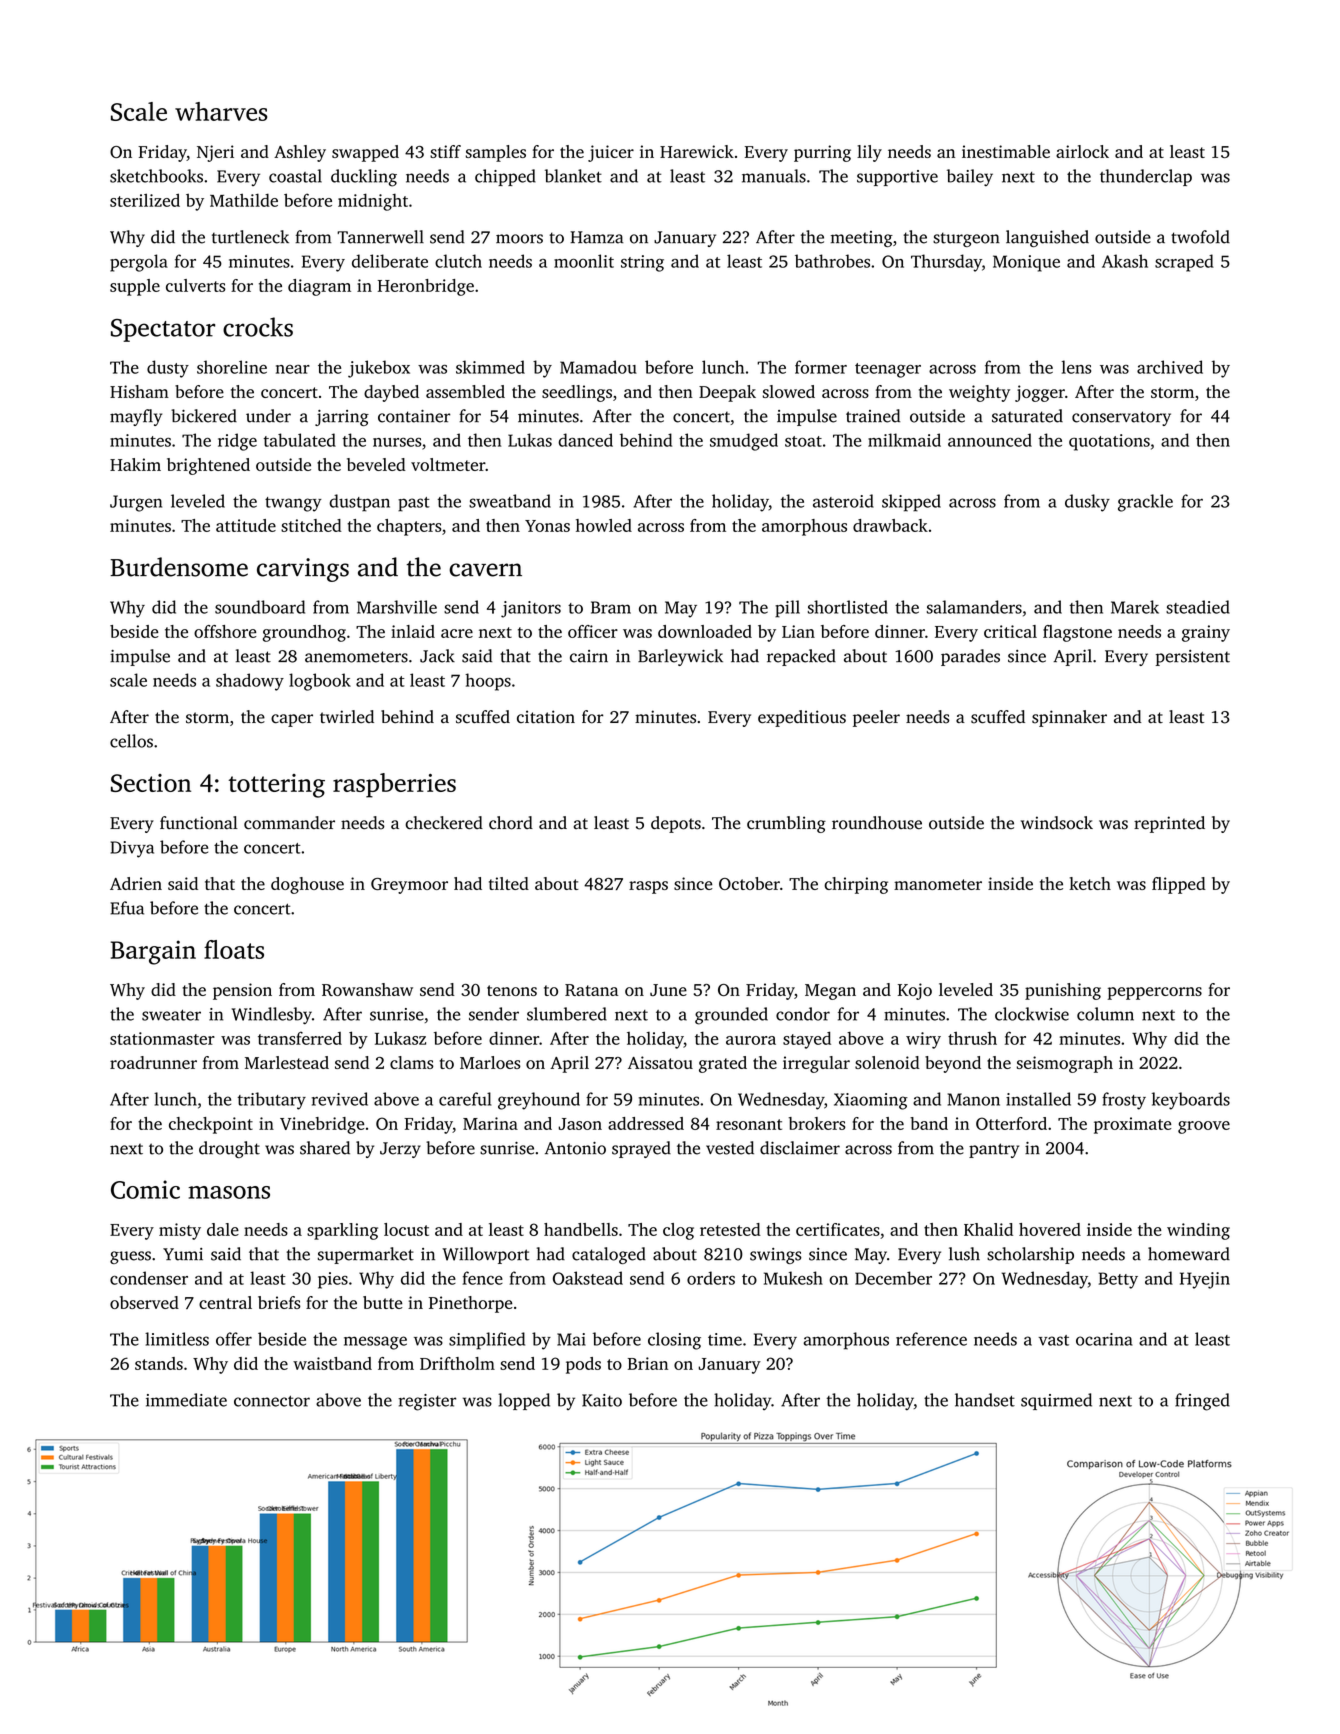  Describe the element at coordinates (802, 718) in the screenshot. I see `expeditious` at that location.
